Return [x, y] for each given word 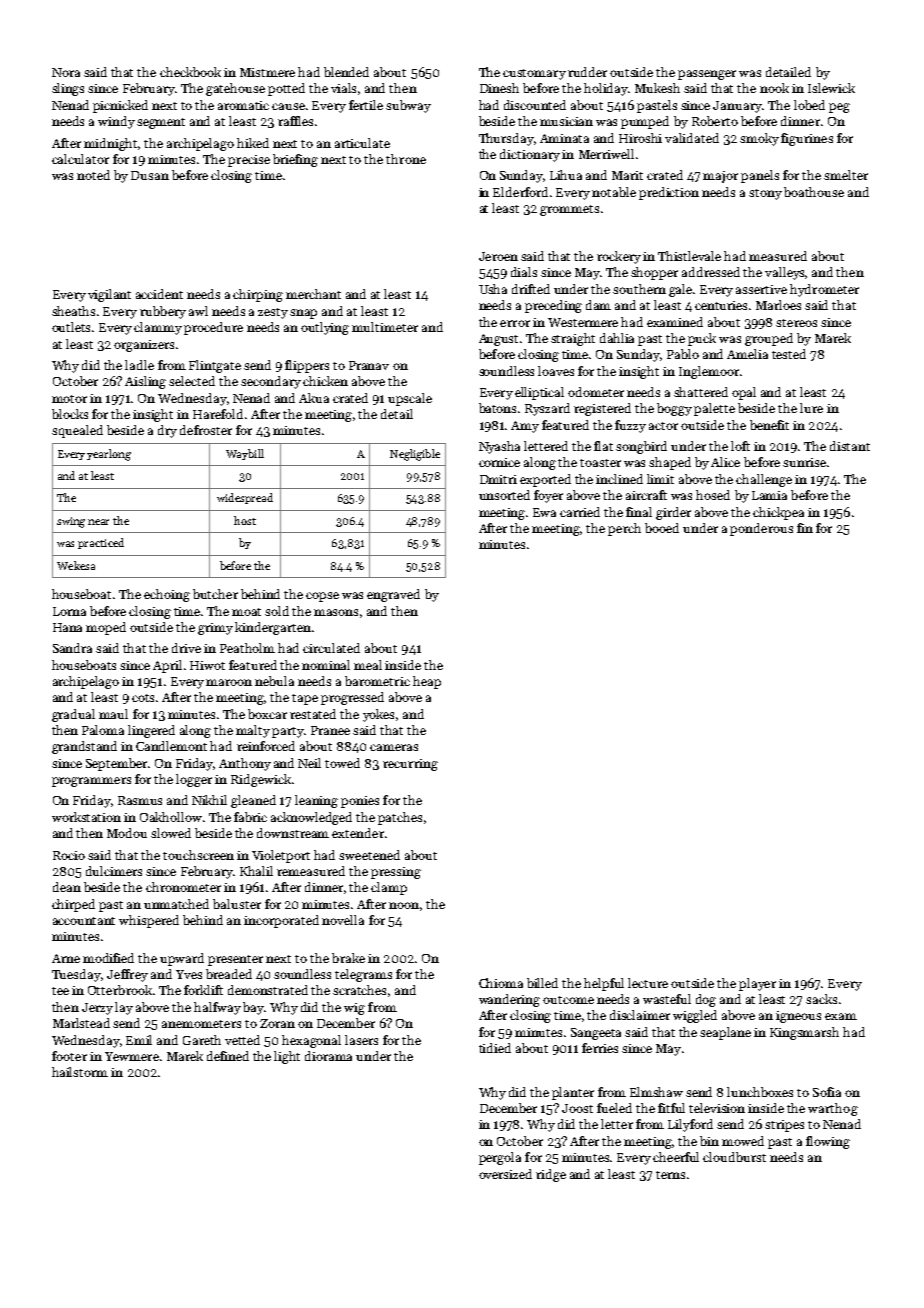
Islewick [831, 88]
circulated [331, 648]
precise [249, 161]
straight [573, 339]
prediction [669, 193]
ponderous [761, 529]
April [167, 666]
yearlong [109, 455]
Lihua [566, 175]
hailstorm [80, 1072]
